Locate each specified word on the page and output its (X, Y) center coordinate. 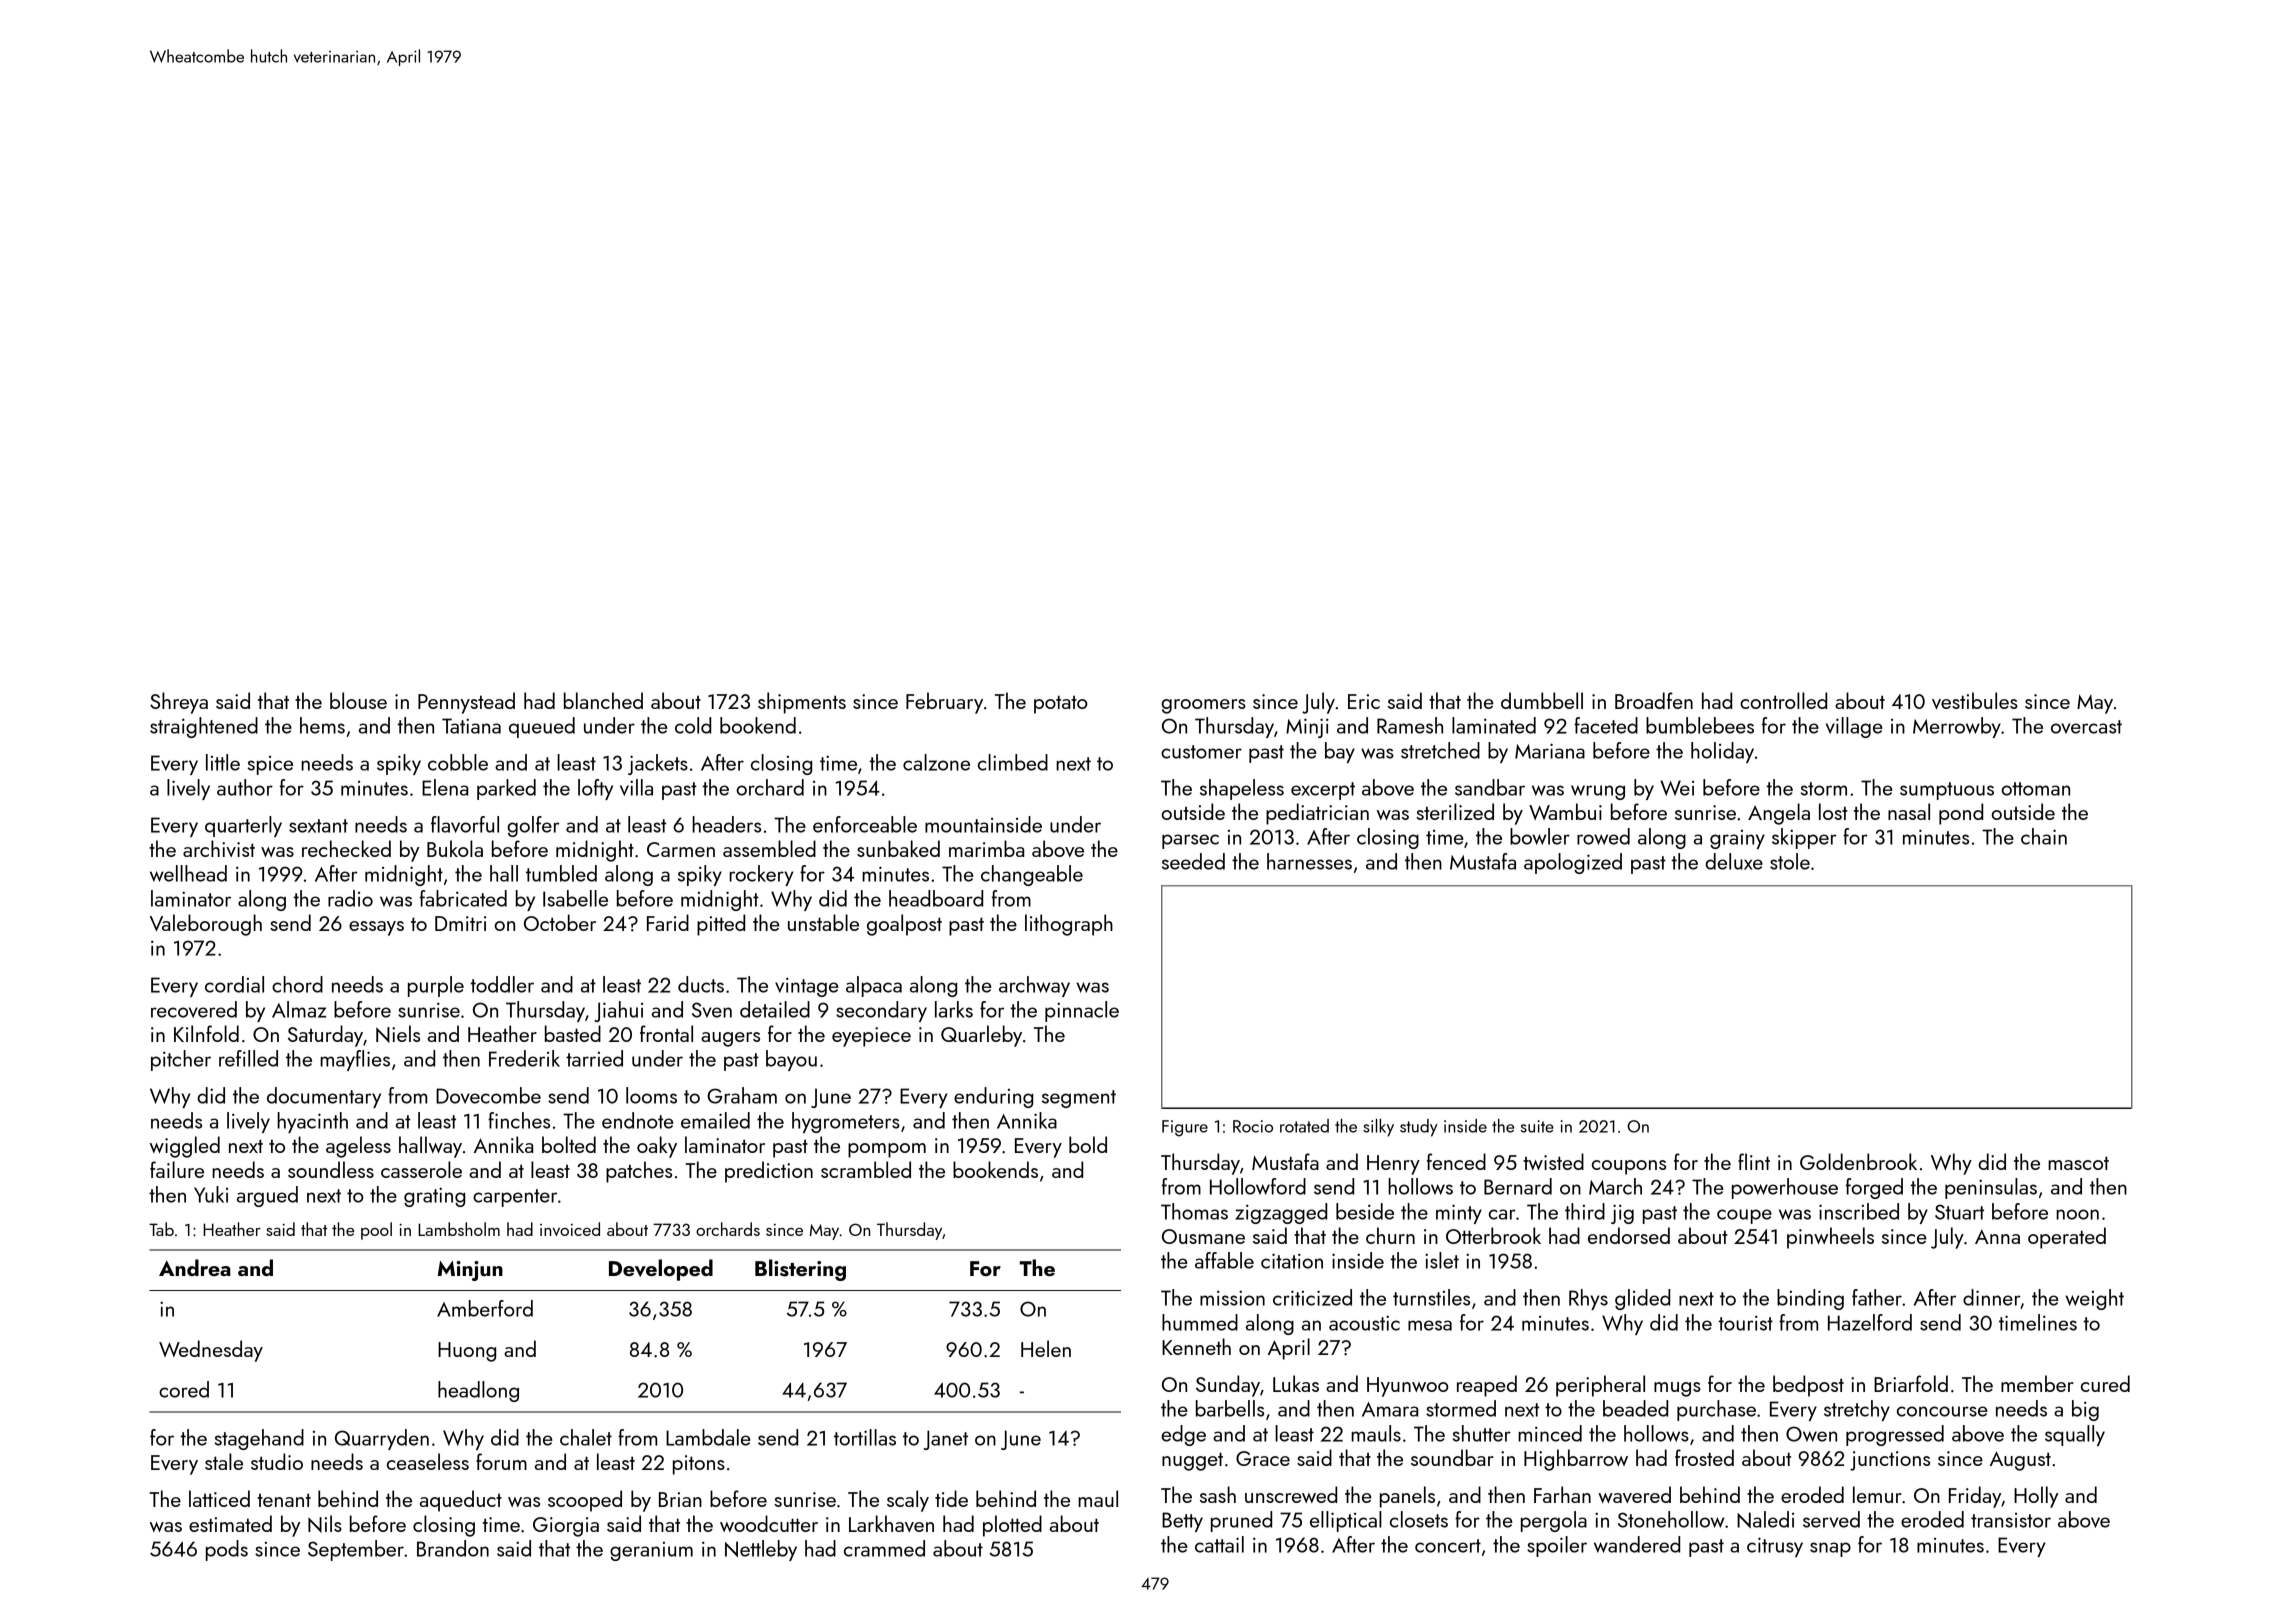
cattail (1219, 1544)
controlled (1783, 700)
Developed (661, 1270)
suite (1537, 1126)
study (1419, 1128)
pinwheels (1830, 1238)
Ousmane (1203, 1236)
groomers (1203, 706)
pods (227, 1550)
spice (270, 765)
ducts (701, 984)
